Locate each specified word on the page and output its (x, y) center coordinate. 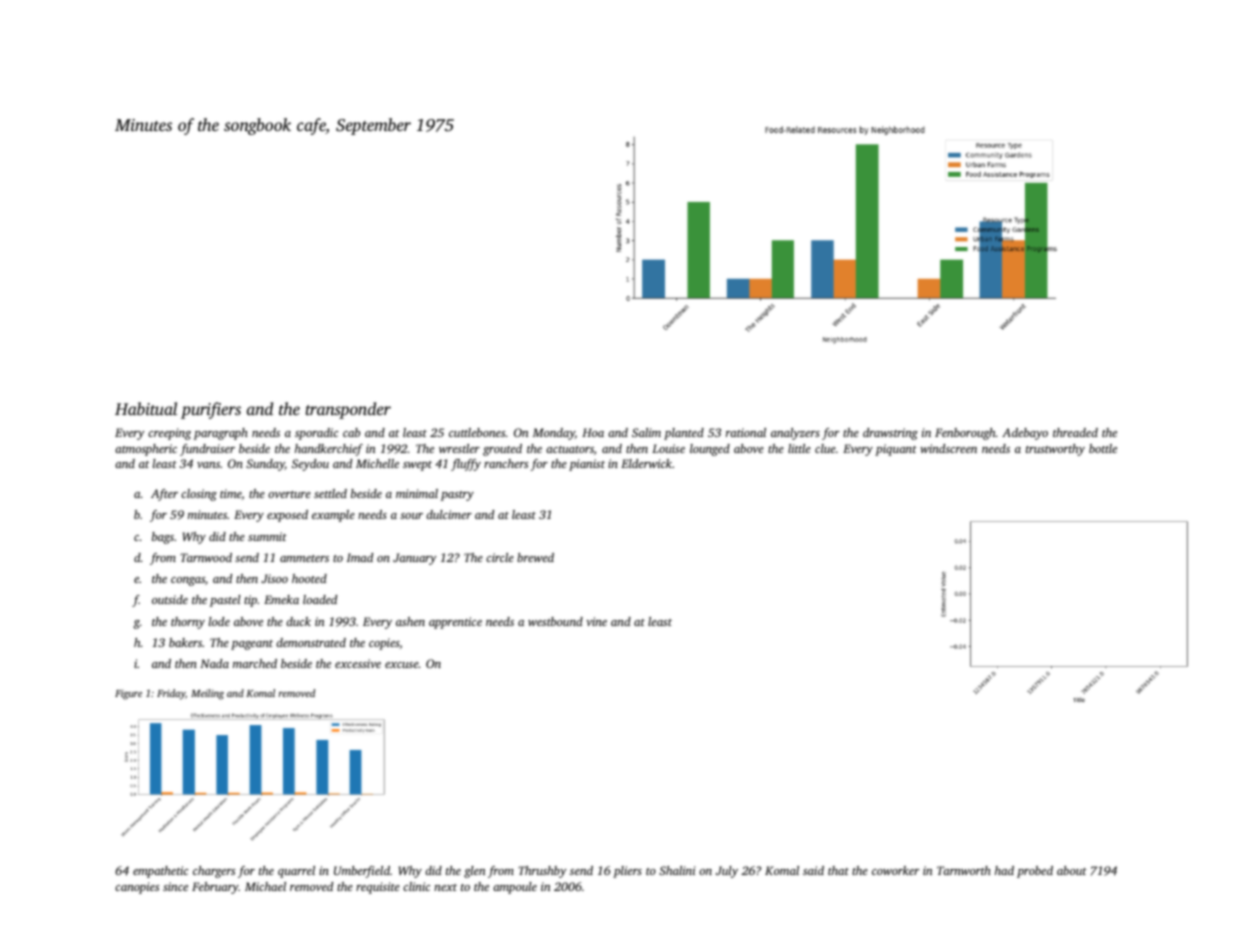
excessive (358, 663)
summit (267, 536)
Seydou (310, 465)
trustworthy (1055, 450)
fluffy (466, 465)
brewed (535, 557)
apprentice (455, 623)
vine (596, 621)
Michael (265, 886)
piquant (896, 450)
